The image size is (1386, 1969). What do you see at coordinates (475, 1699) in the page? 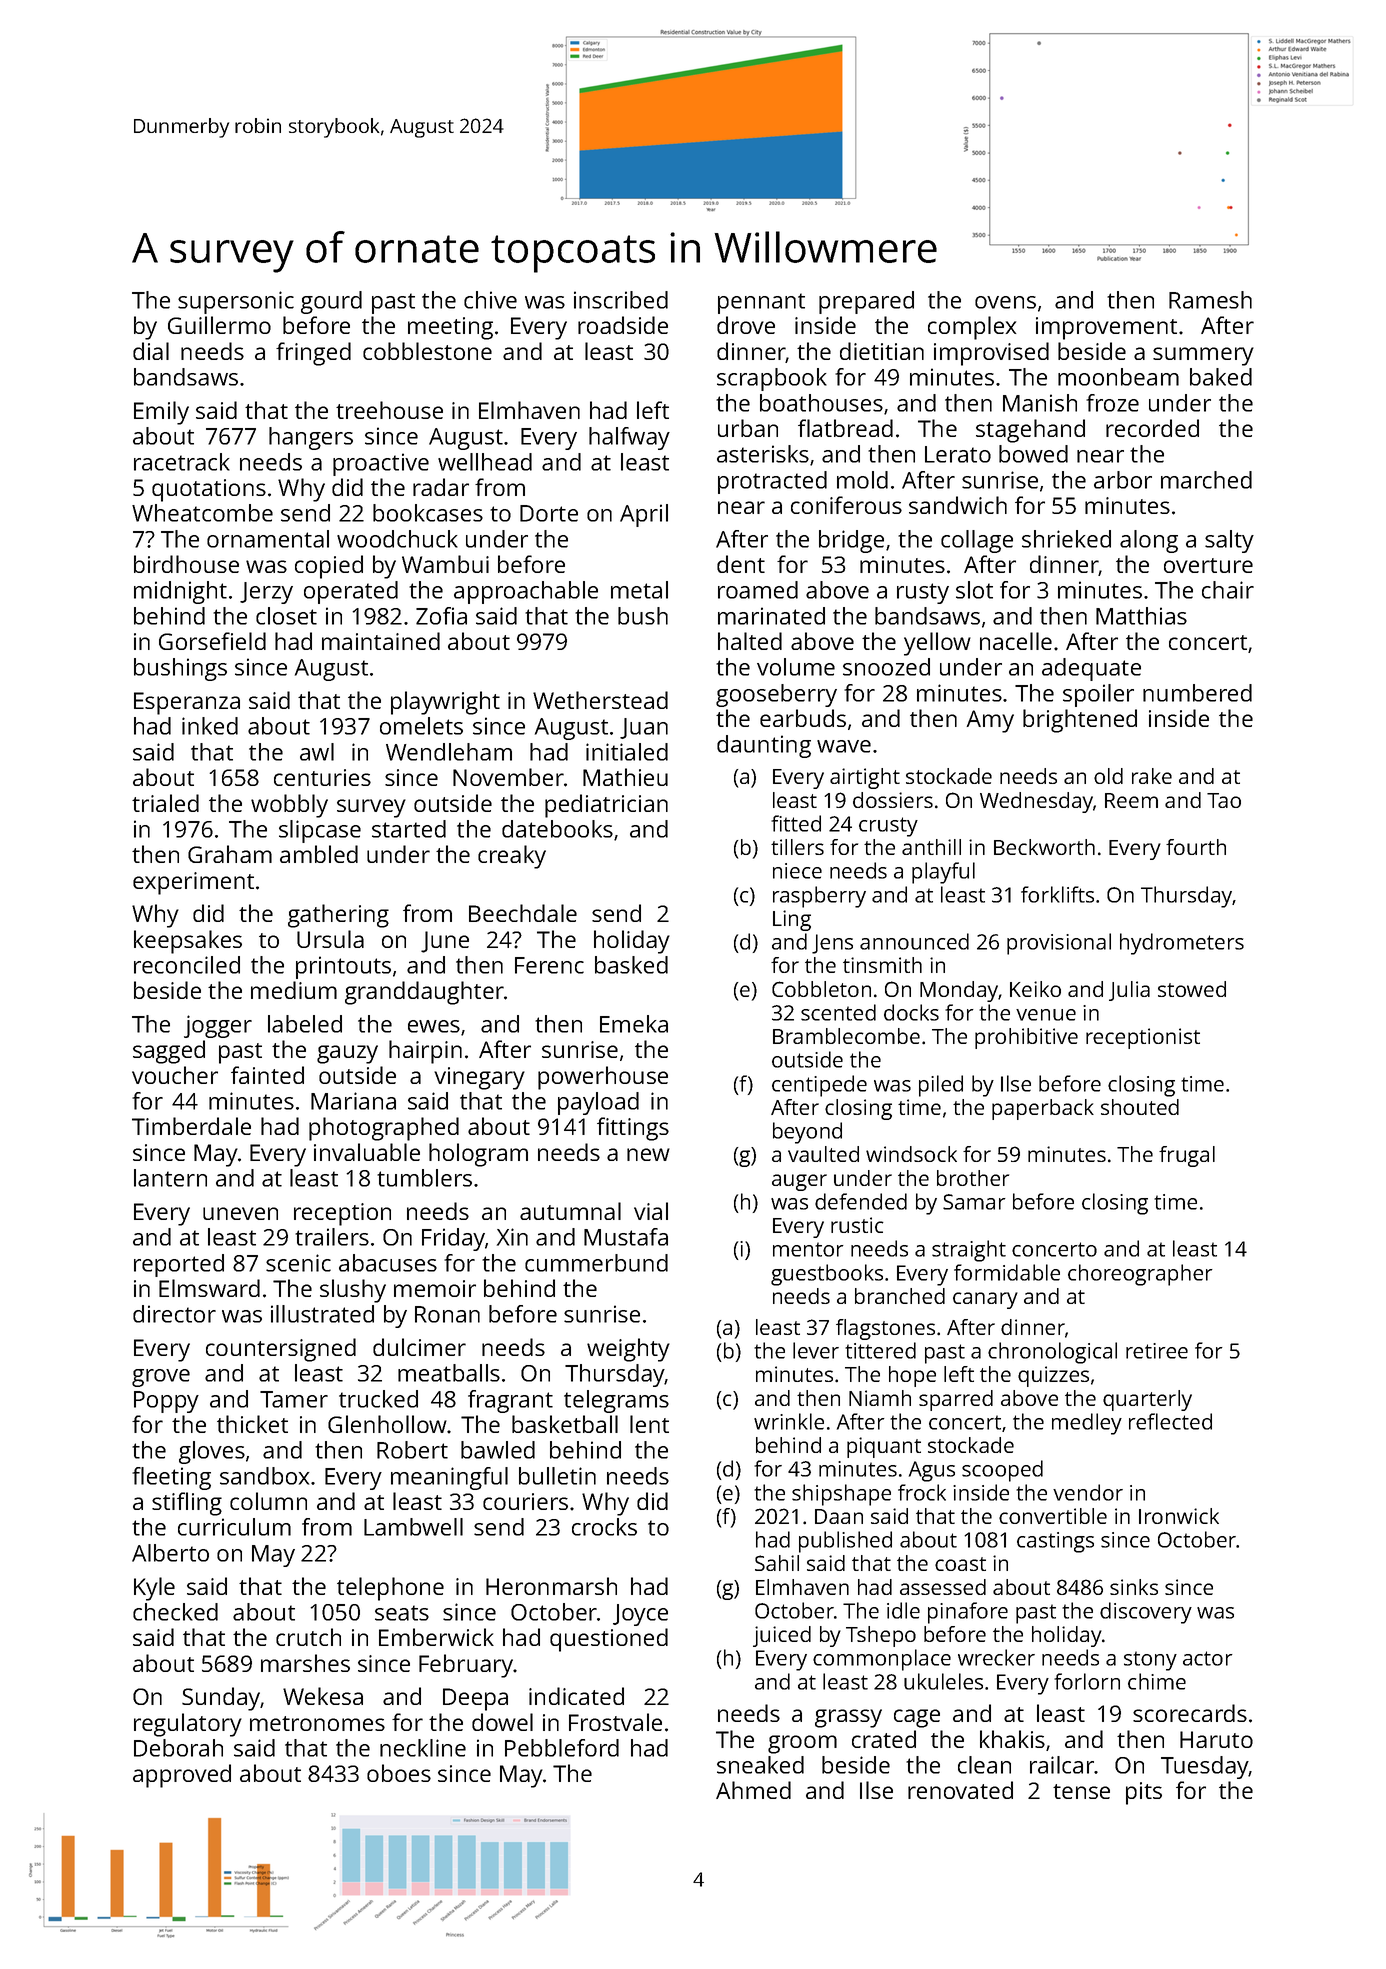
I see `Deepa` at bounding box center [475, 1699].
